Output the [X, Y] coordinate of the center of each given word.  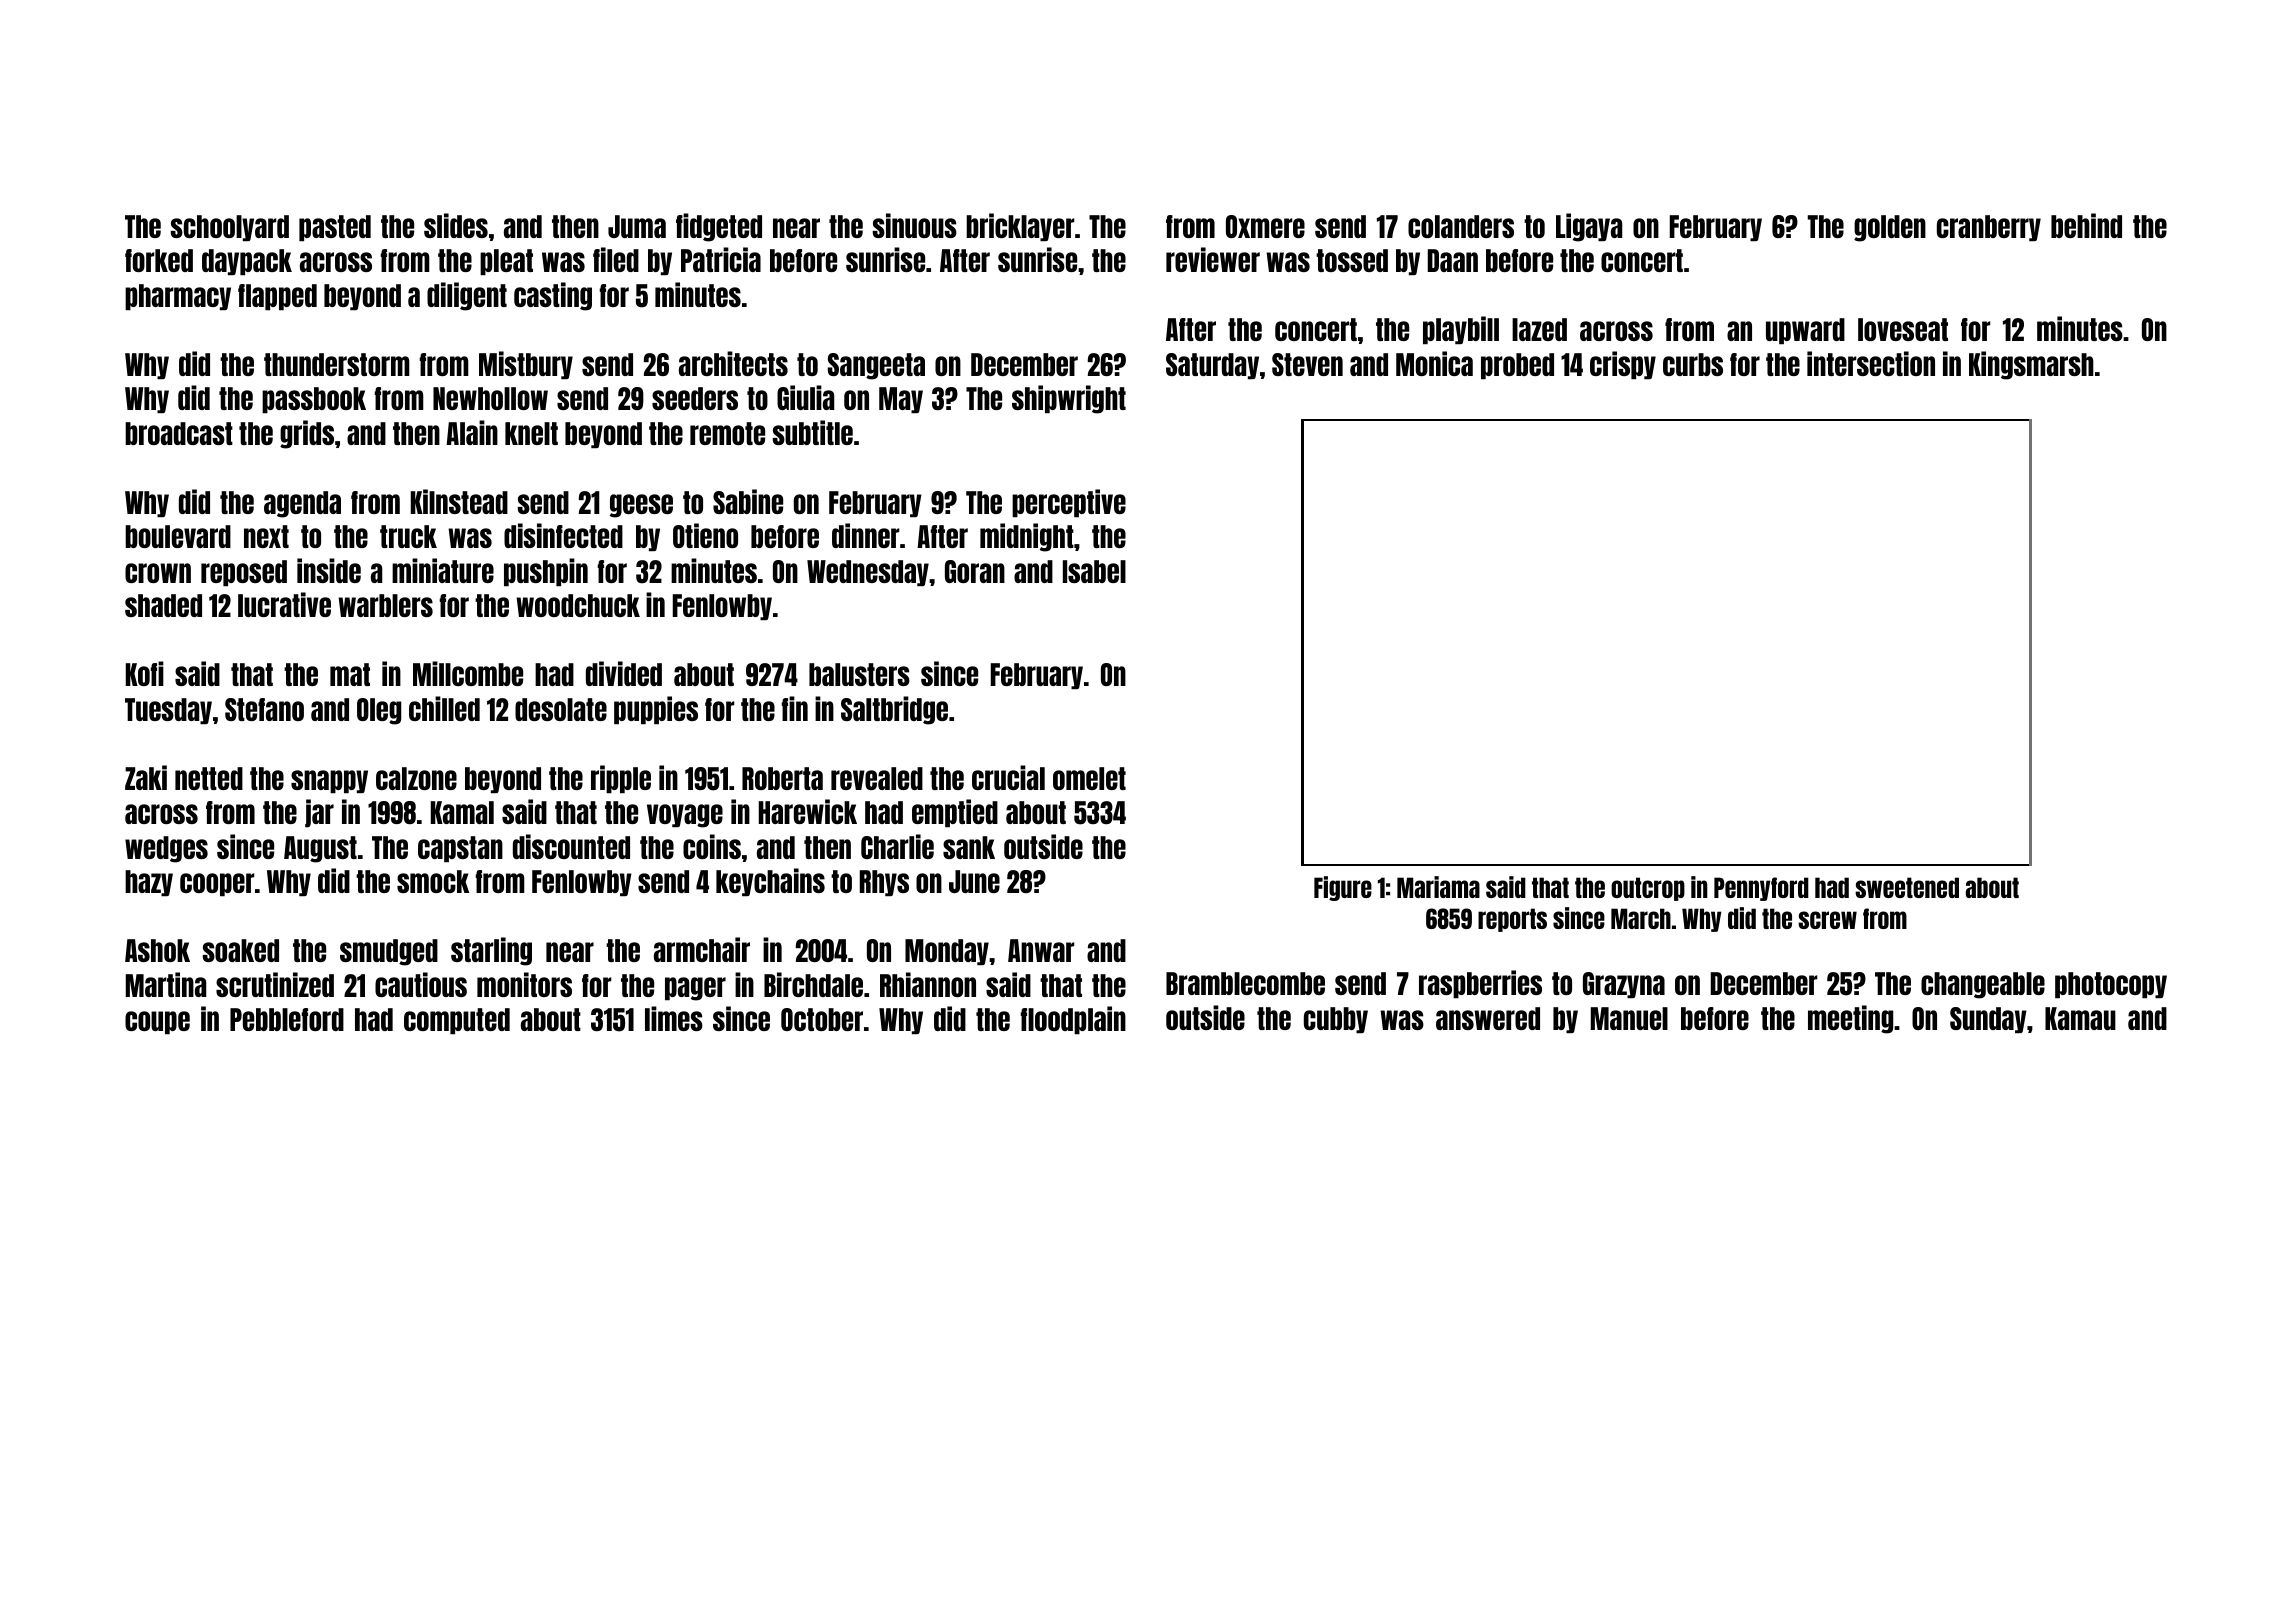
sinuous [914, 225]
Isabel [1094, 571]
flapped [277, 297]
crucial [1008, 777]
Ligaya [1589, 227]
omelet [1089, 778]
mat [350, 674]
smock [433, 881]
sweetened [1907, 887]
